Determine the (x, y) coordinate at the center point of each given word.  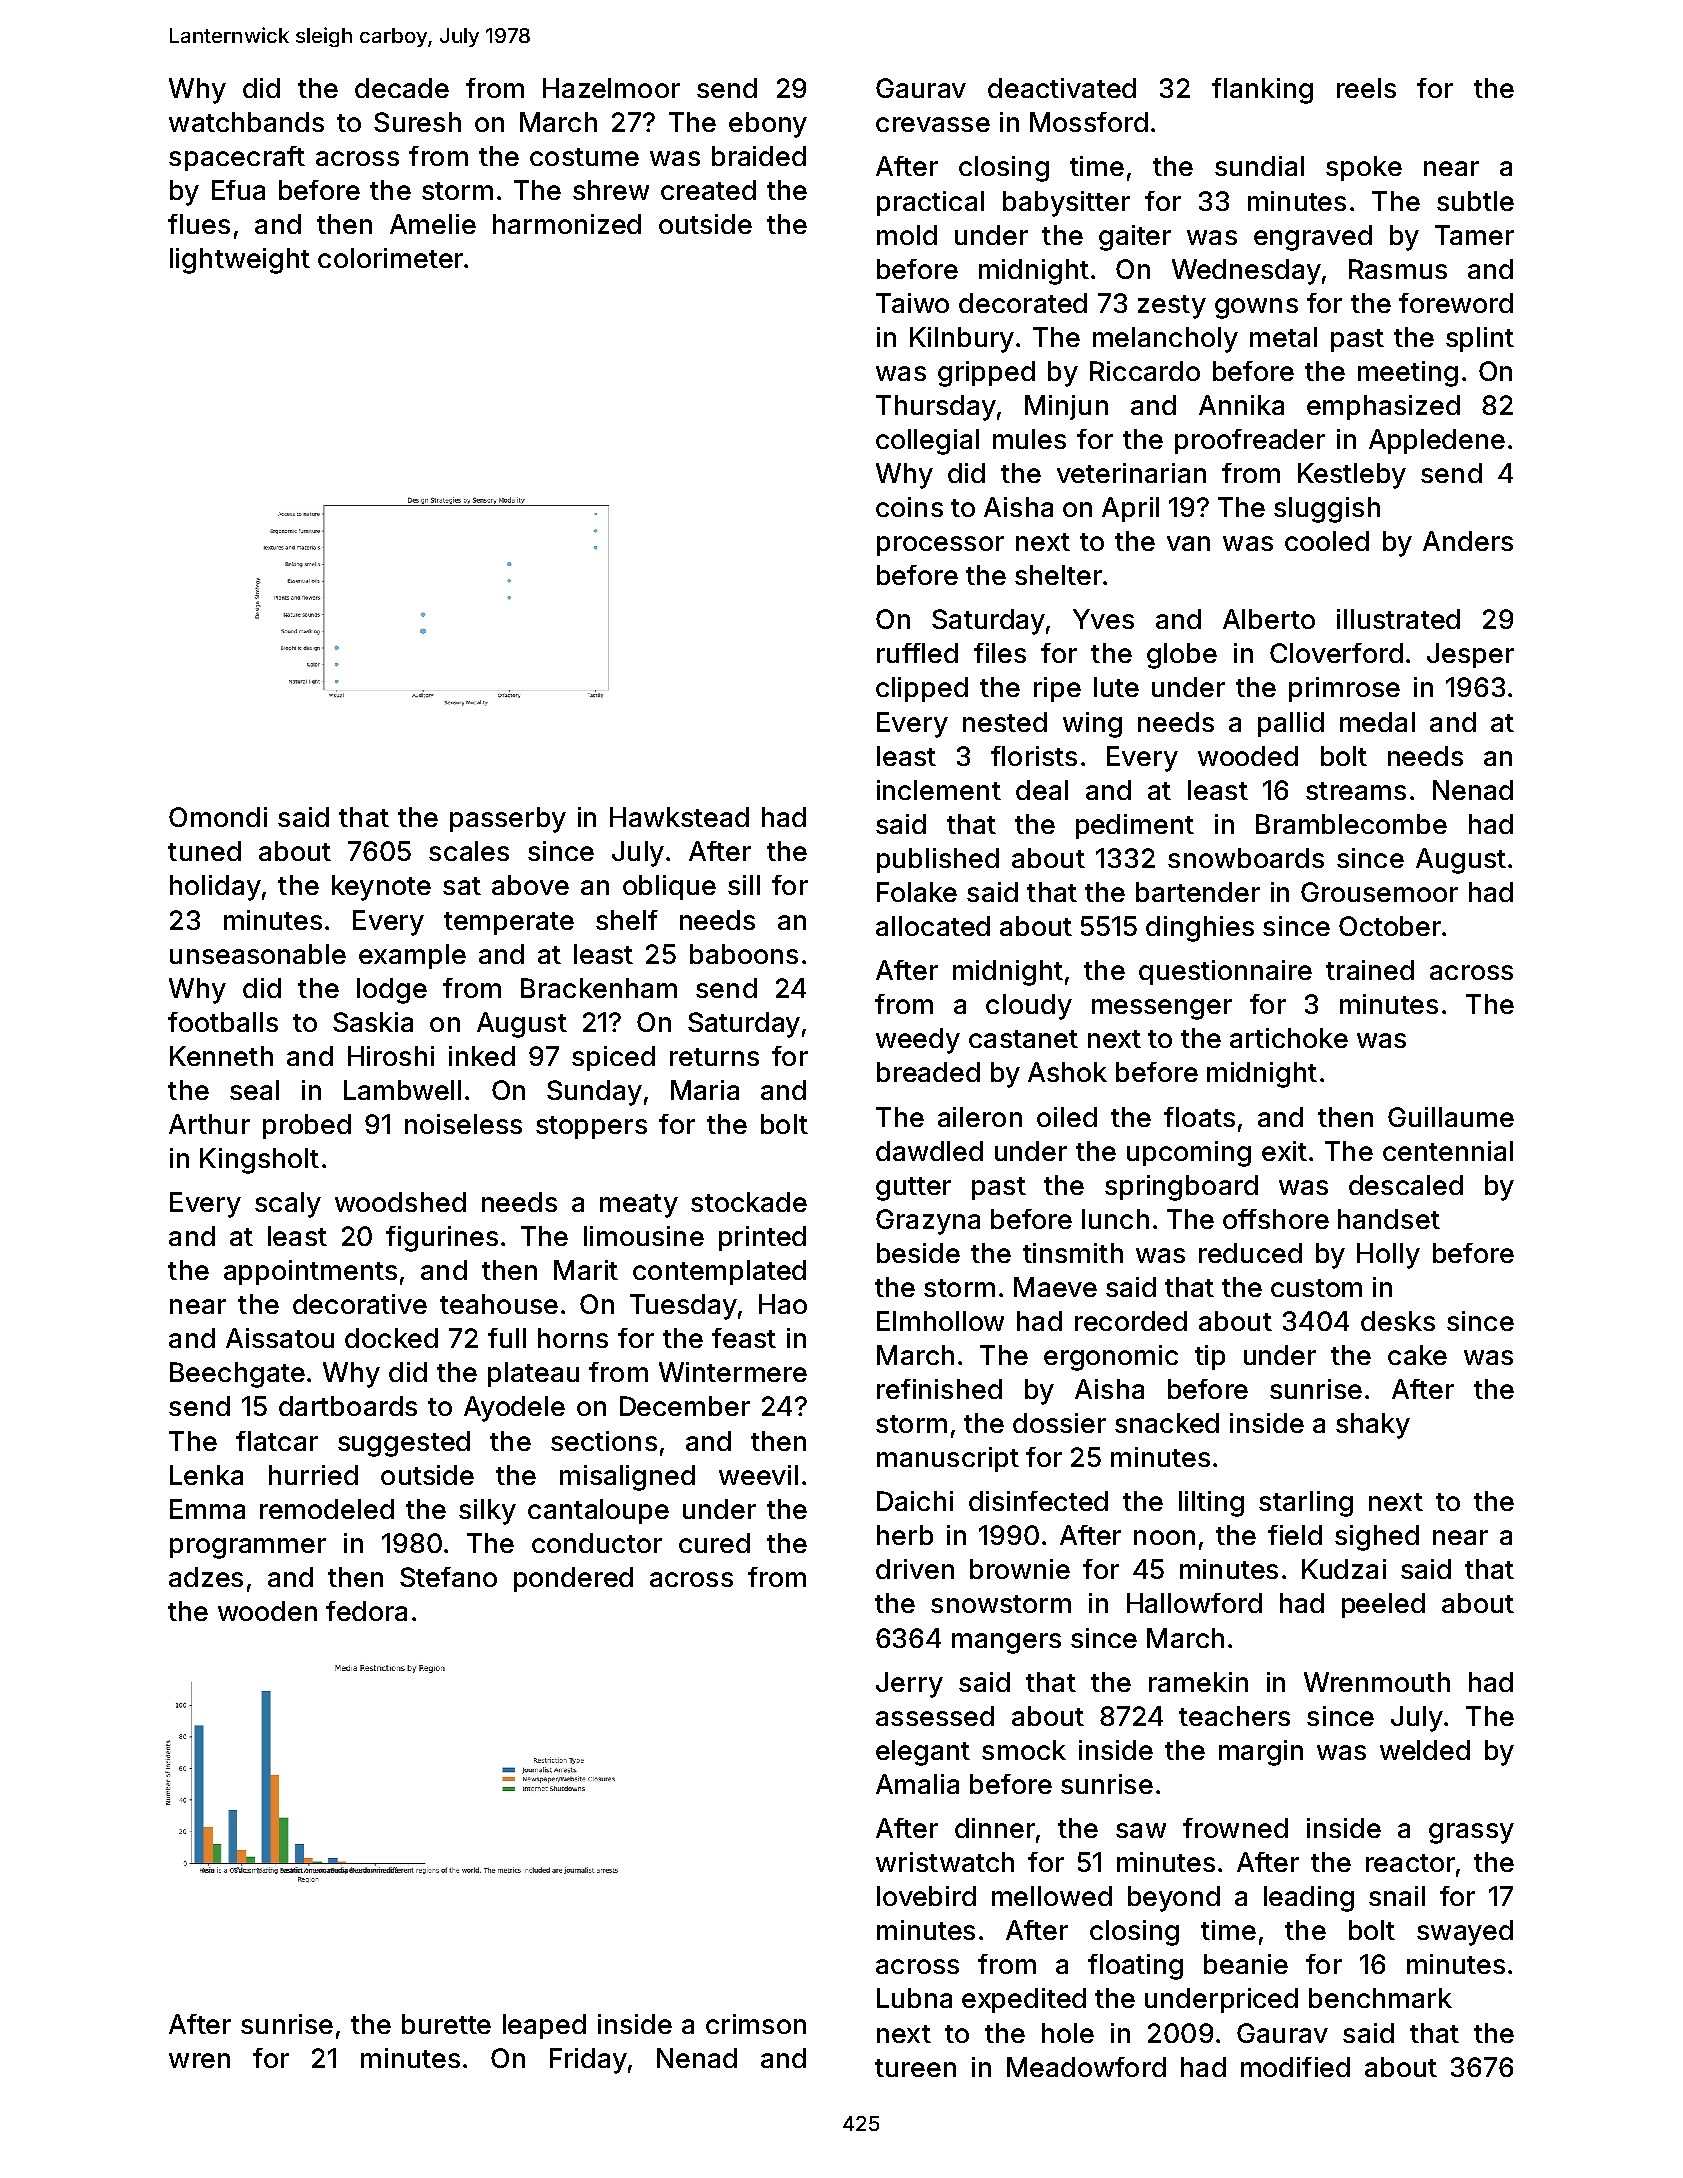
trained (1370, 970)
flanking (1262, 91)
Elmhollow (940, 1321)
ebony (768, 125)
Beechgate (237, 1375)
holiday (215, 888)
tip (1210, 1357)
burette (446, 2024)
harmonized (567, 224)
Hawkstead (679, 817)
